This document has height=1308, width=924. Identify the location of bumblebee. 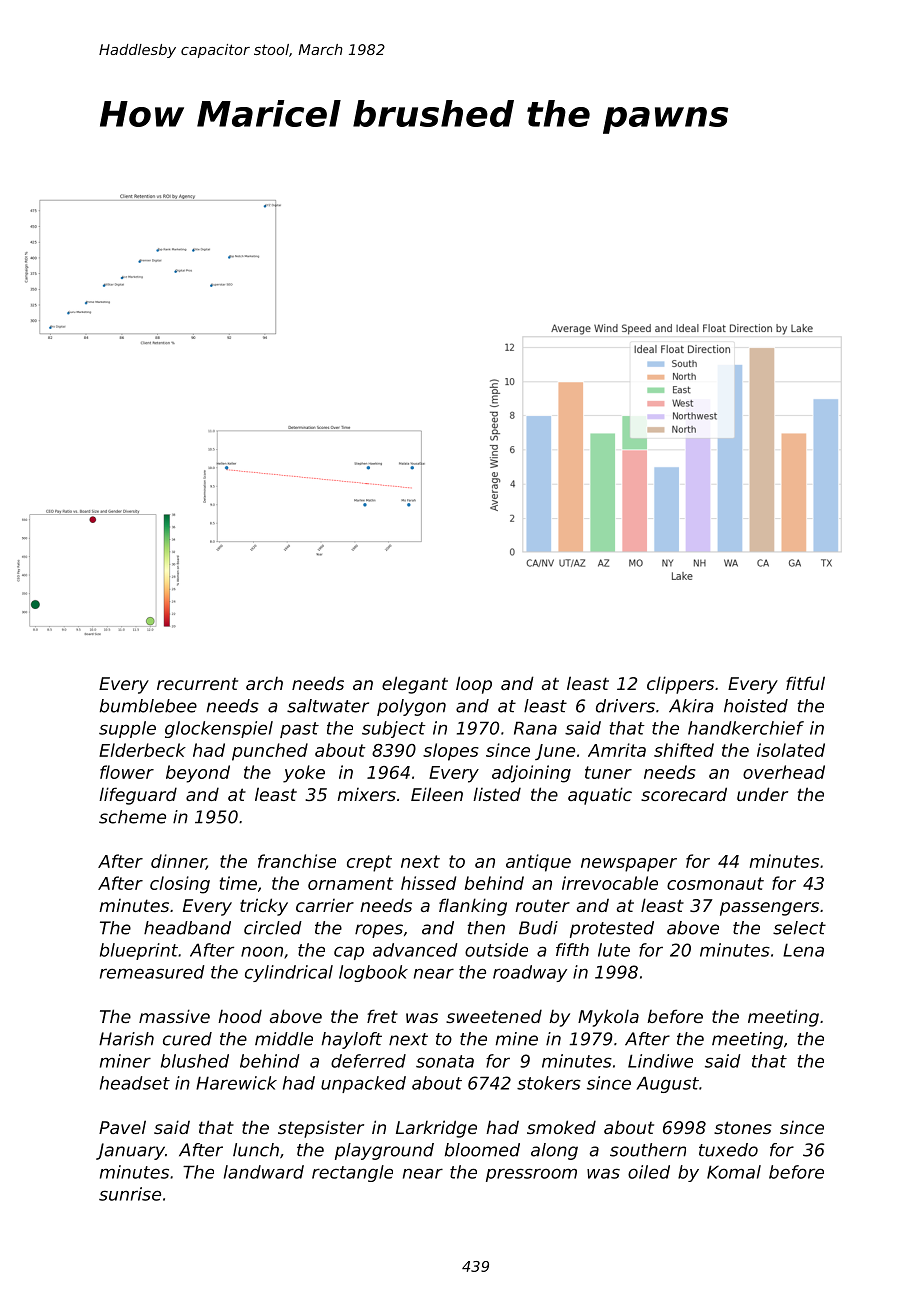
(148, 706).
